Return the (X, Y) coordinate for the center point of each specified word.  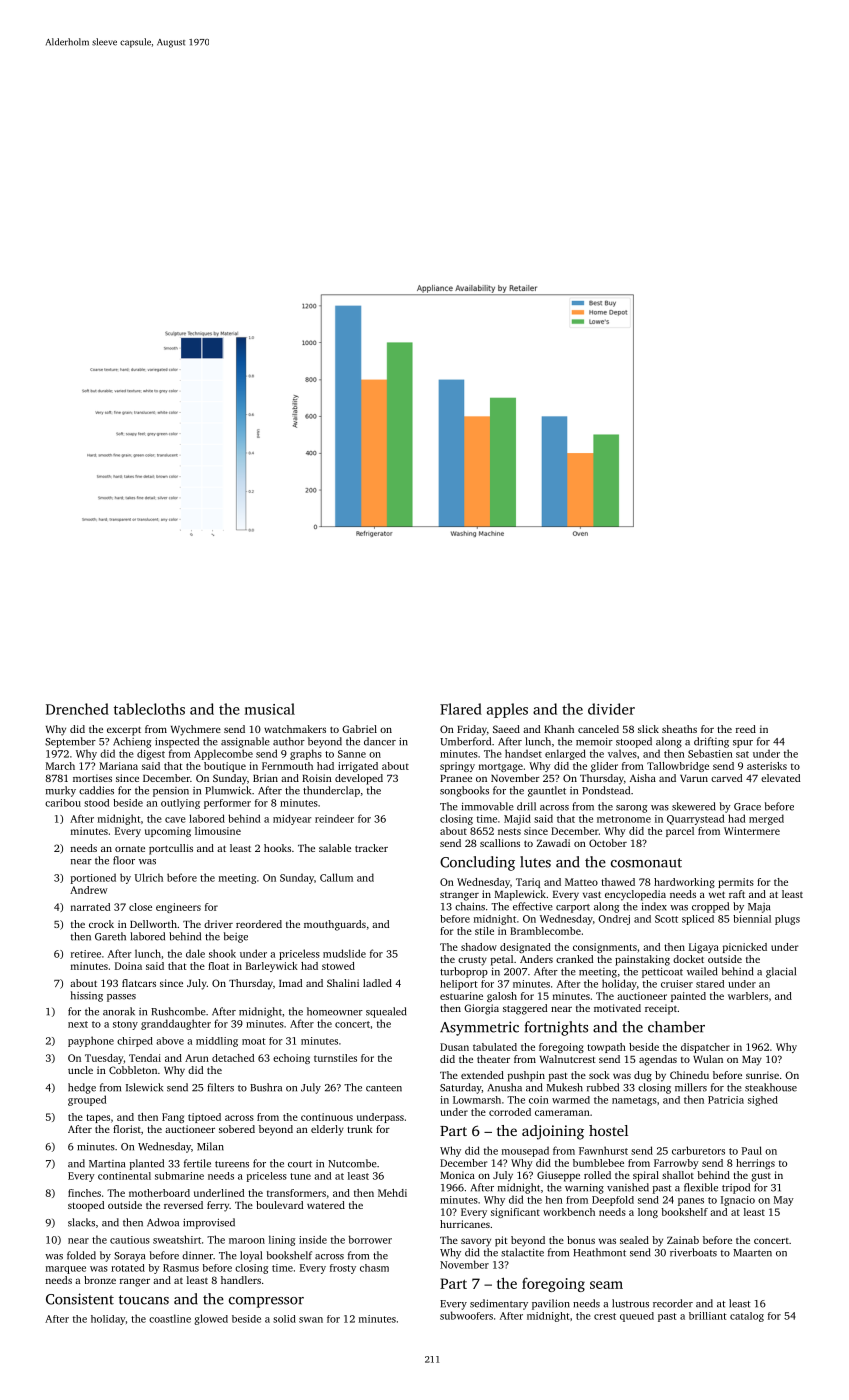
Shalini (343, 983)
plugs (787, 920)
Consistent (80, 1299)
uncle (80, 1070)
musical (270, 709)
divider (611, 709)
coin (539, 1100)
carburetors (698, 1150)
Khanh (559, 729)
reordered (259, 924)
